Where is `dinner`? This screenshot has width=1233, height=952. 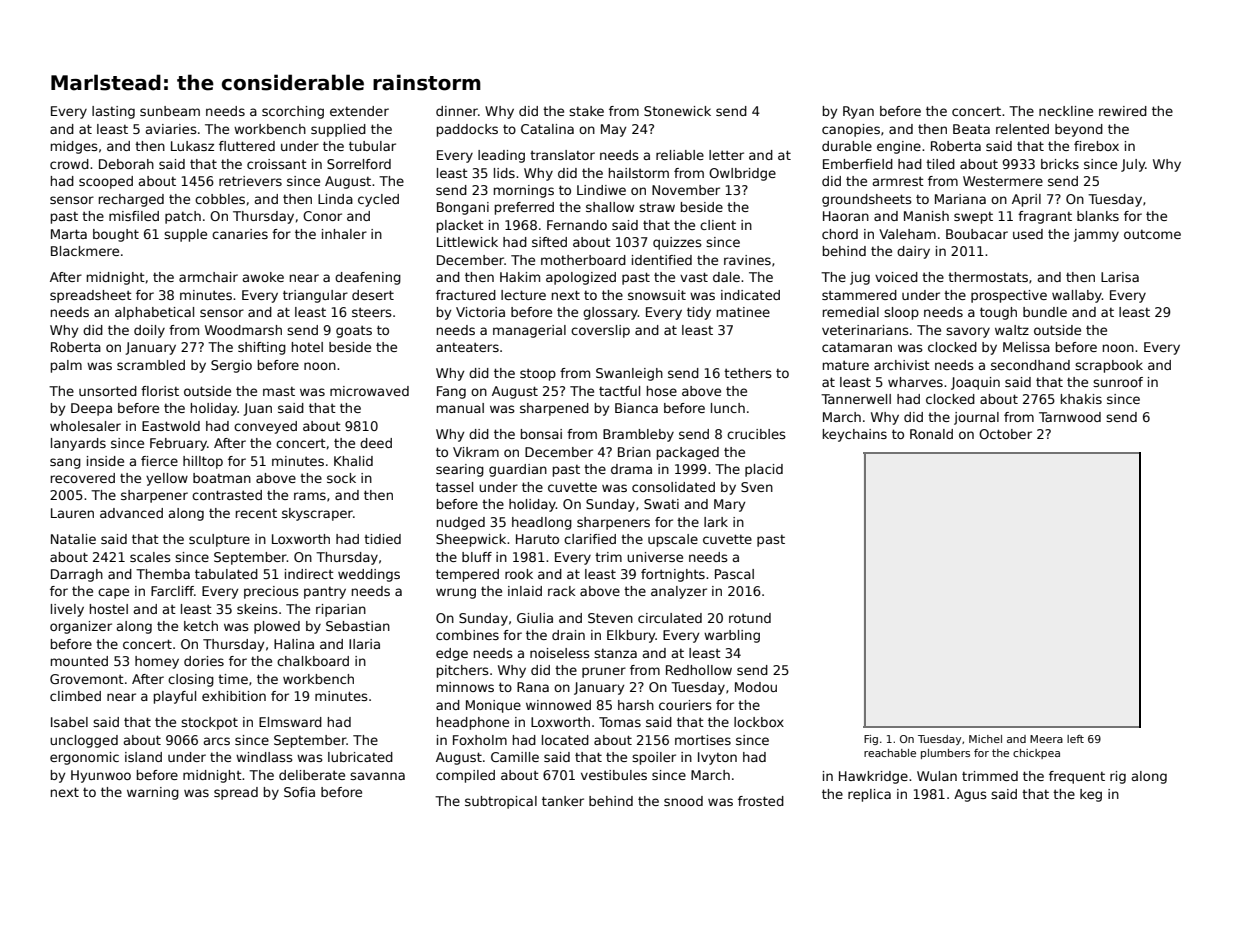
dinner is located at coordinates (457, 111).
